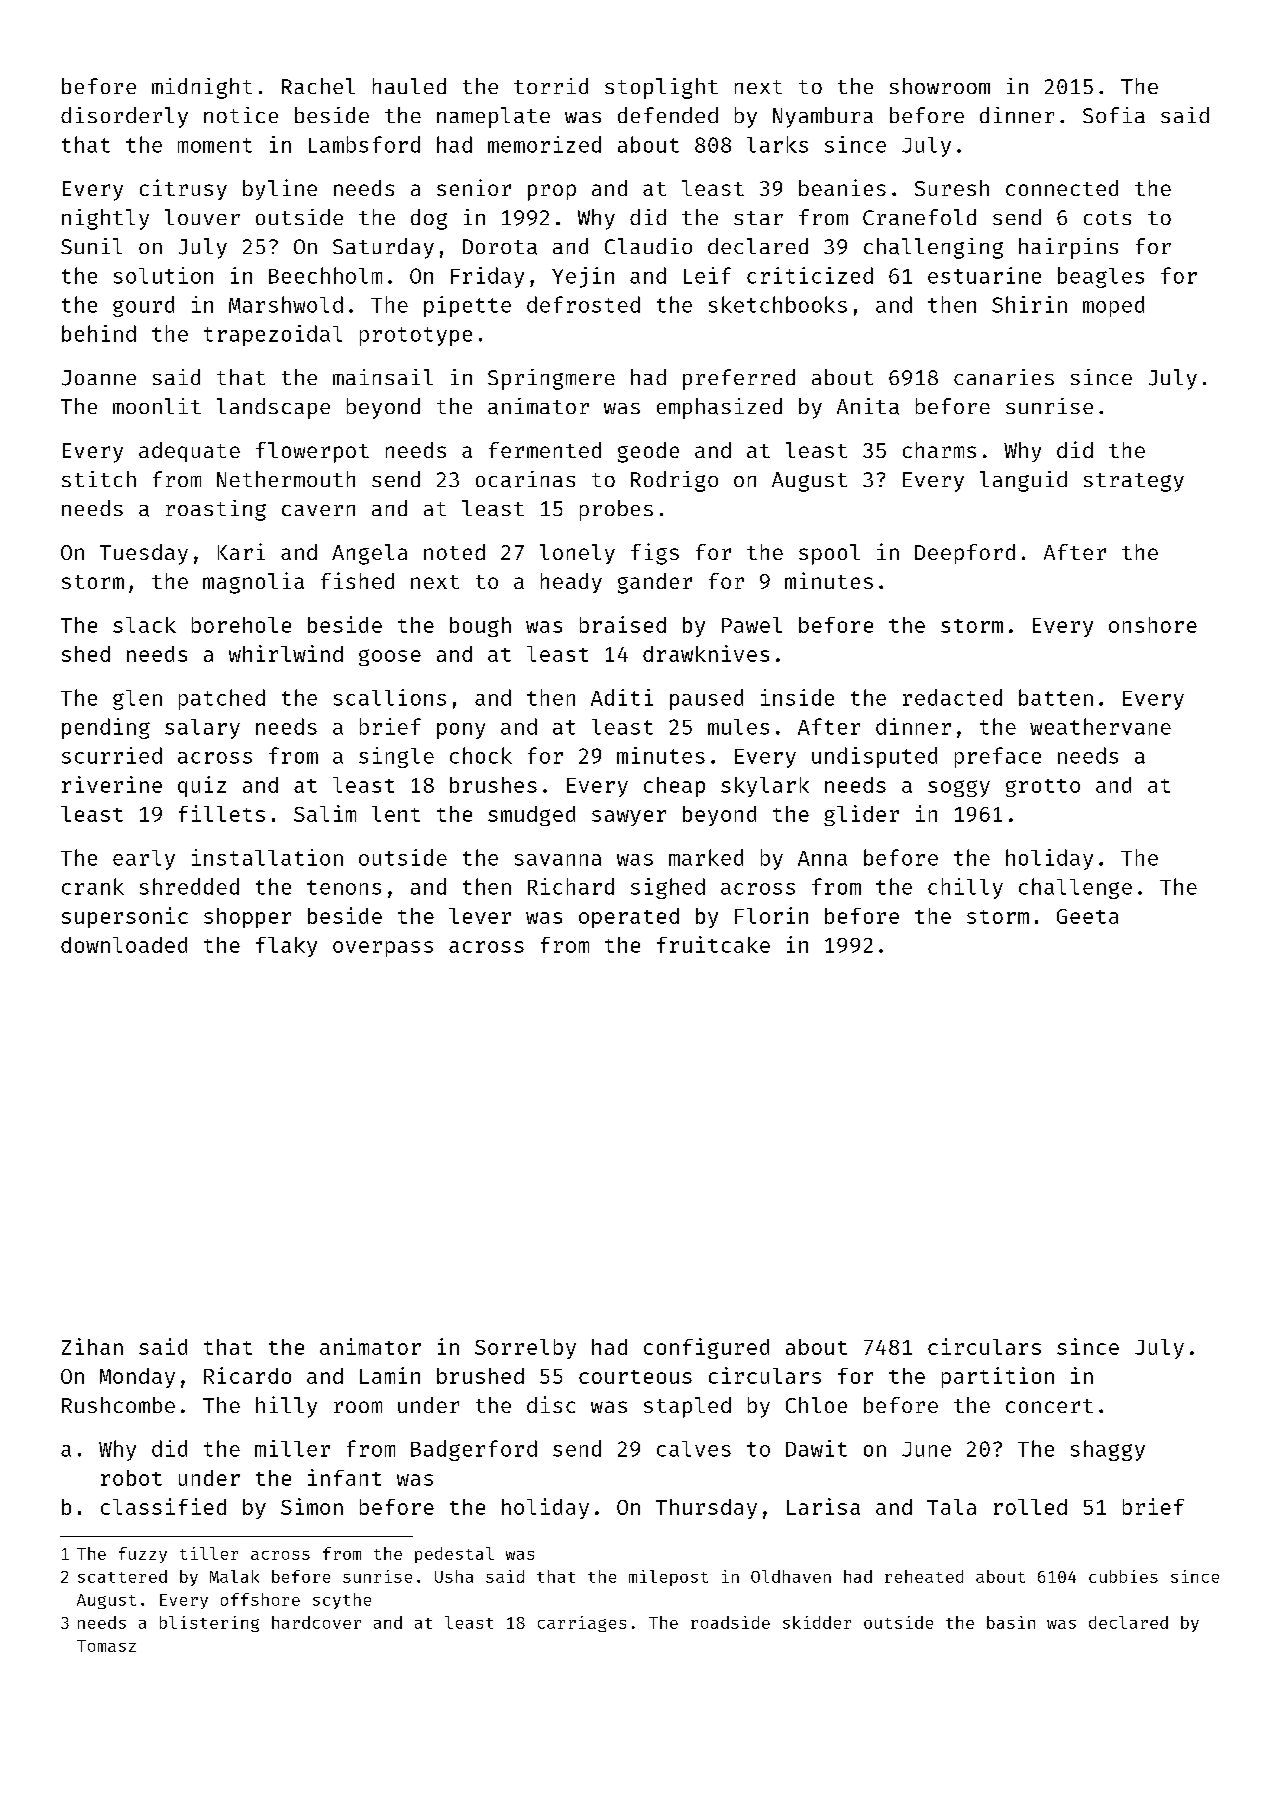 Image resolution: width=1283 pixels, height=1815 pixels. What do you see at coordinates (1004, 377) in the screenshot?
I see `canaries` at bounding box center [1004, 377].
